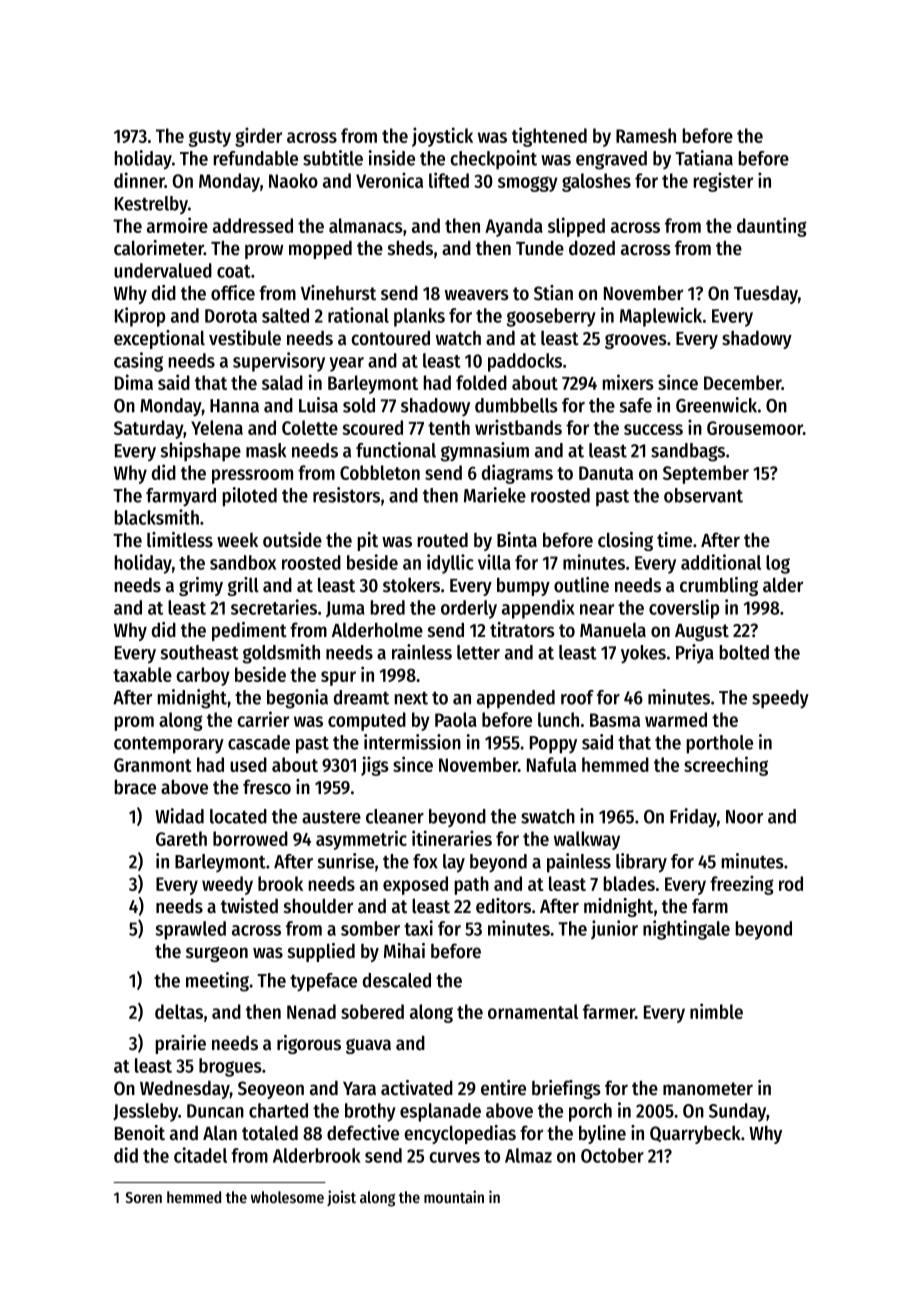 This page has height=1308, width=924. I want to click on walkway, so click(587, 840).
